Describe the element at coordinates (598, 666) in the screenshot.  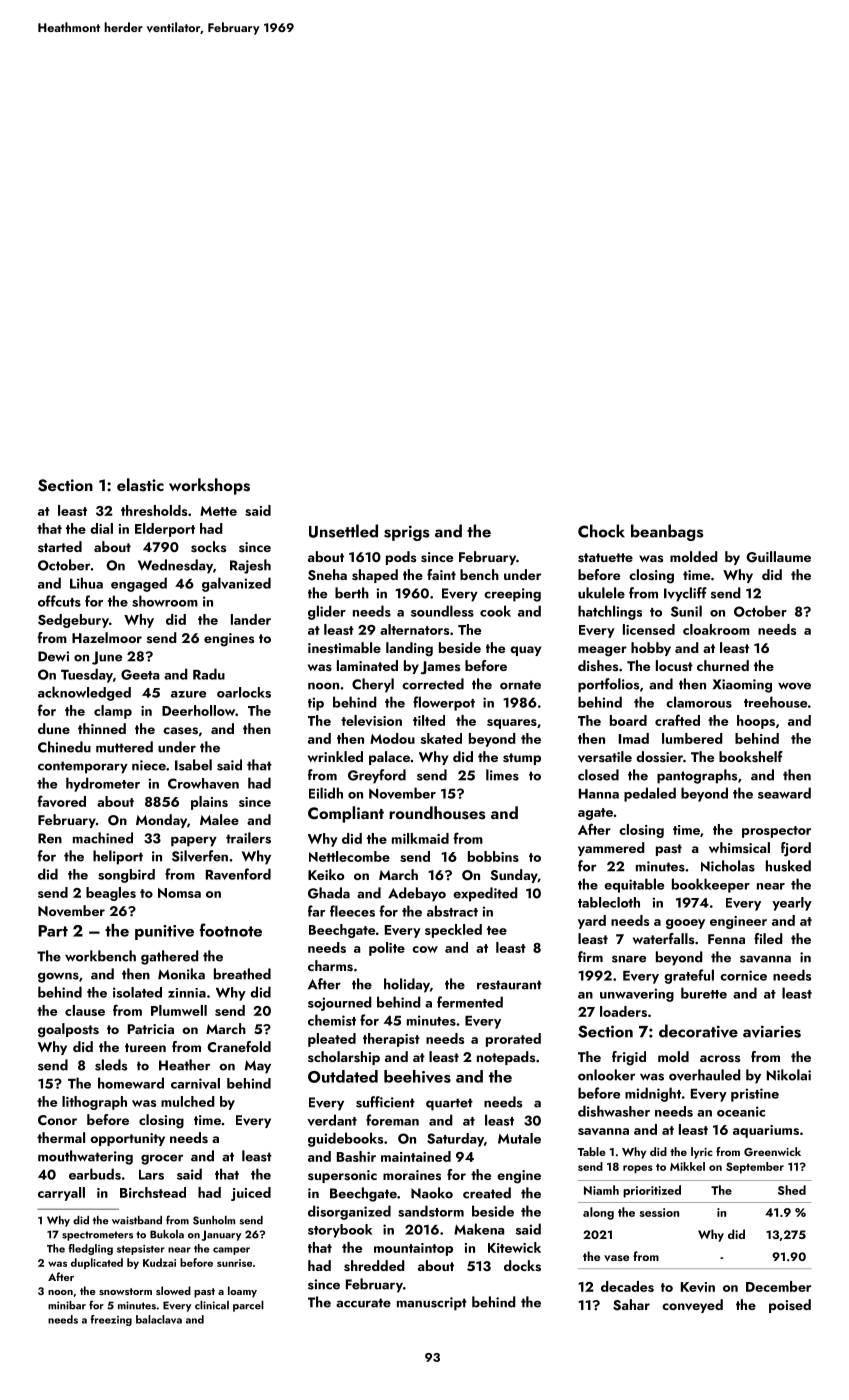
I see `dishes` at that location.
